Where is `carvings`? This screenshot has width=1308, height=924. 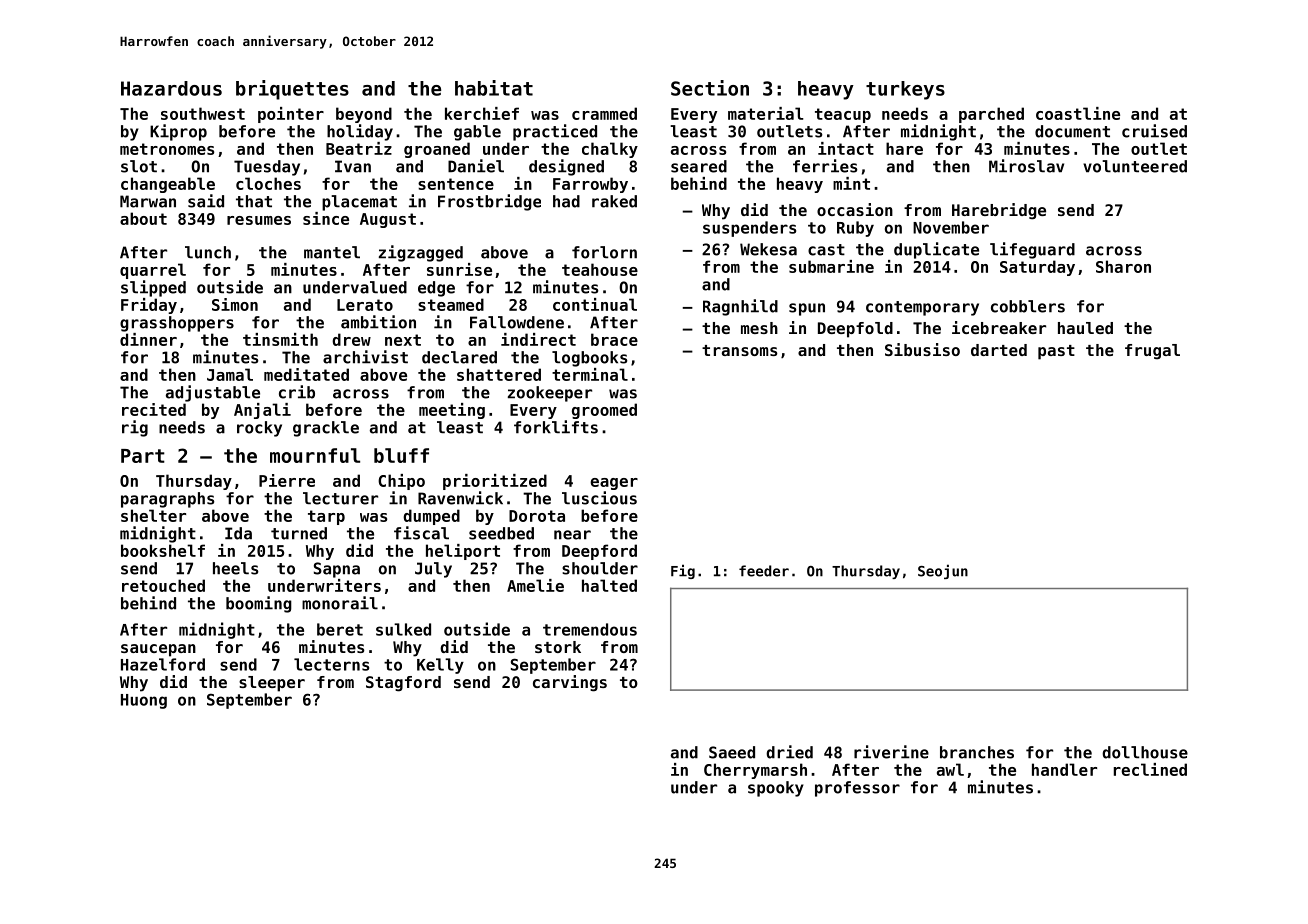 carvings is located at coordinates (570, 683).
